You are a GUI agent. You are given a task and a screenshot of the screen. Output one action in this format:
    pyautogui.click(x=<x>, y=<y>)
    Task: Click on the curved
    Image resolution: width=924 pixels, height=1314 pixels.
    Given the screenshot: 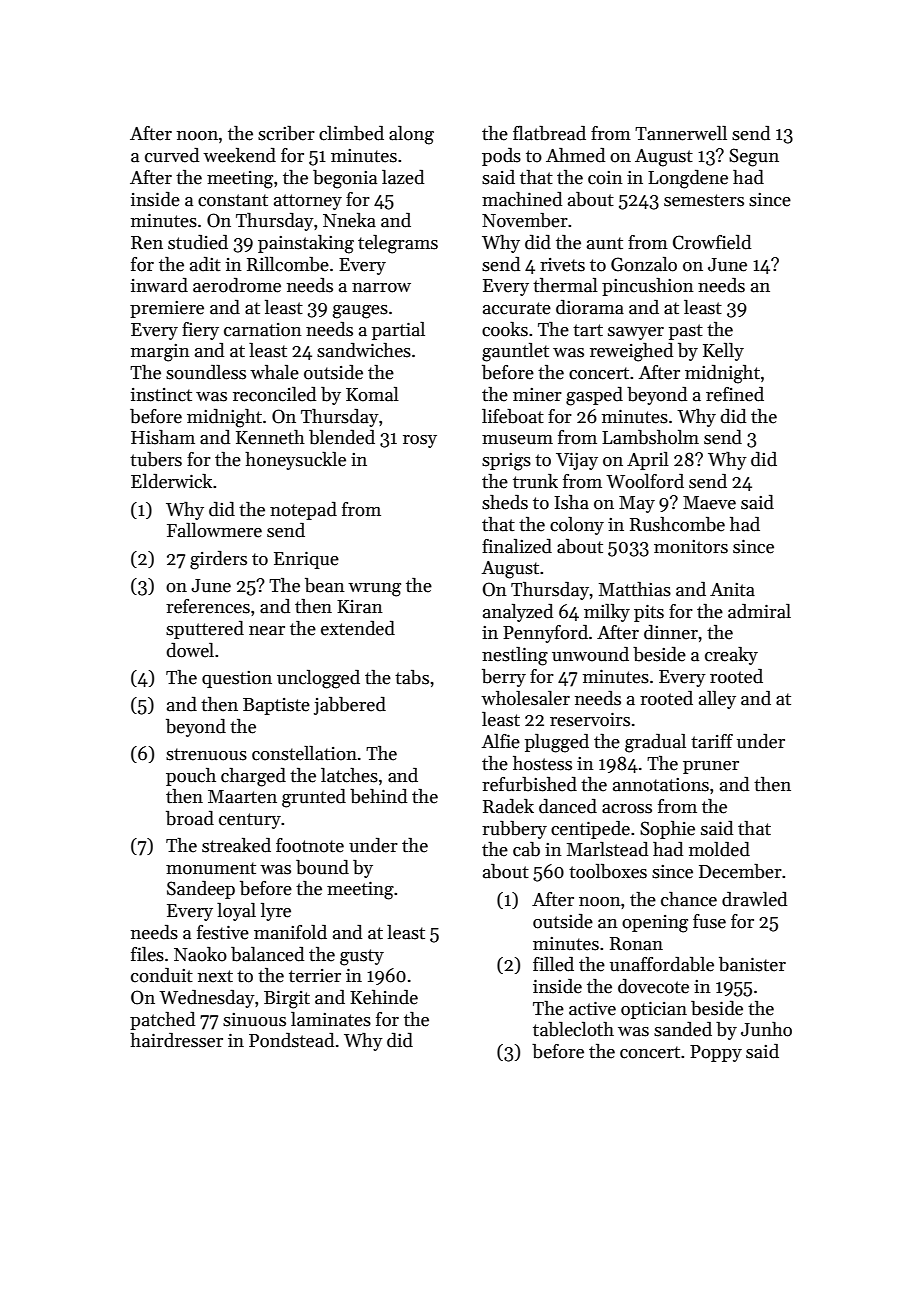 What is the action you would take?
    pyautogui.click(x=172, y=155)
